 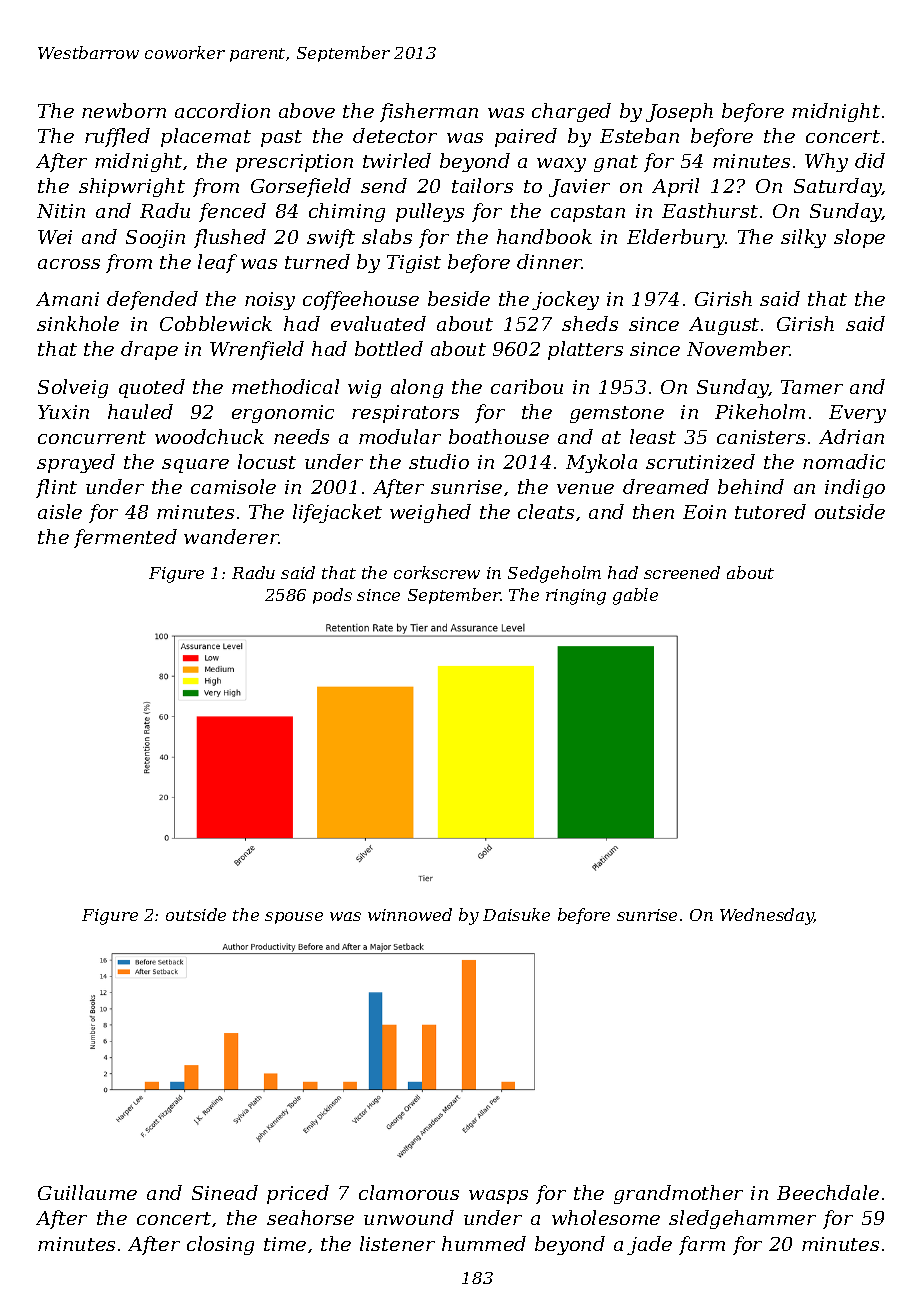 What do you see at coordinates (803, 238) in the screenshot?
I see `silky` at bounding box center [803, 238].
